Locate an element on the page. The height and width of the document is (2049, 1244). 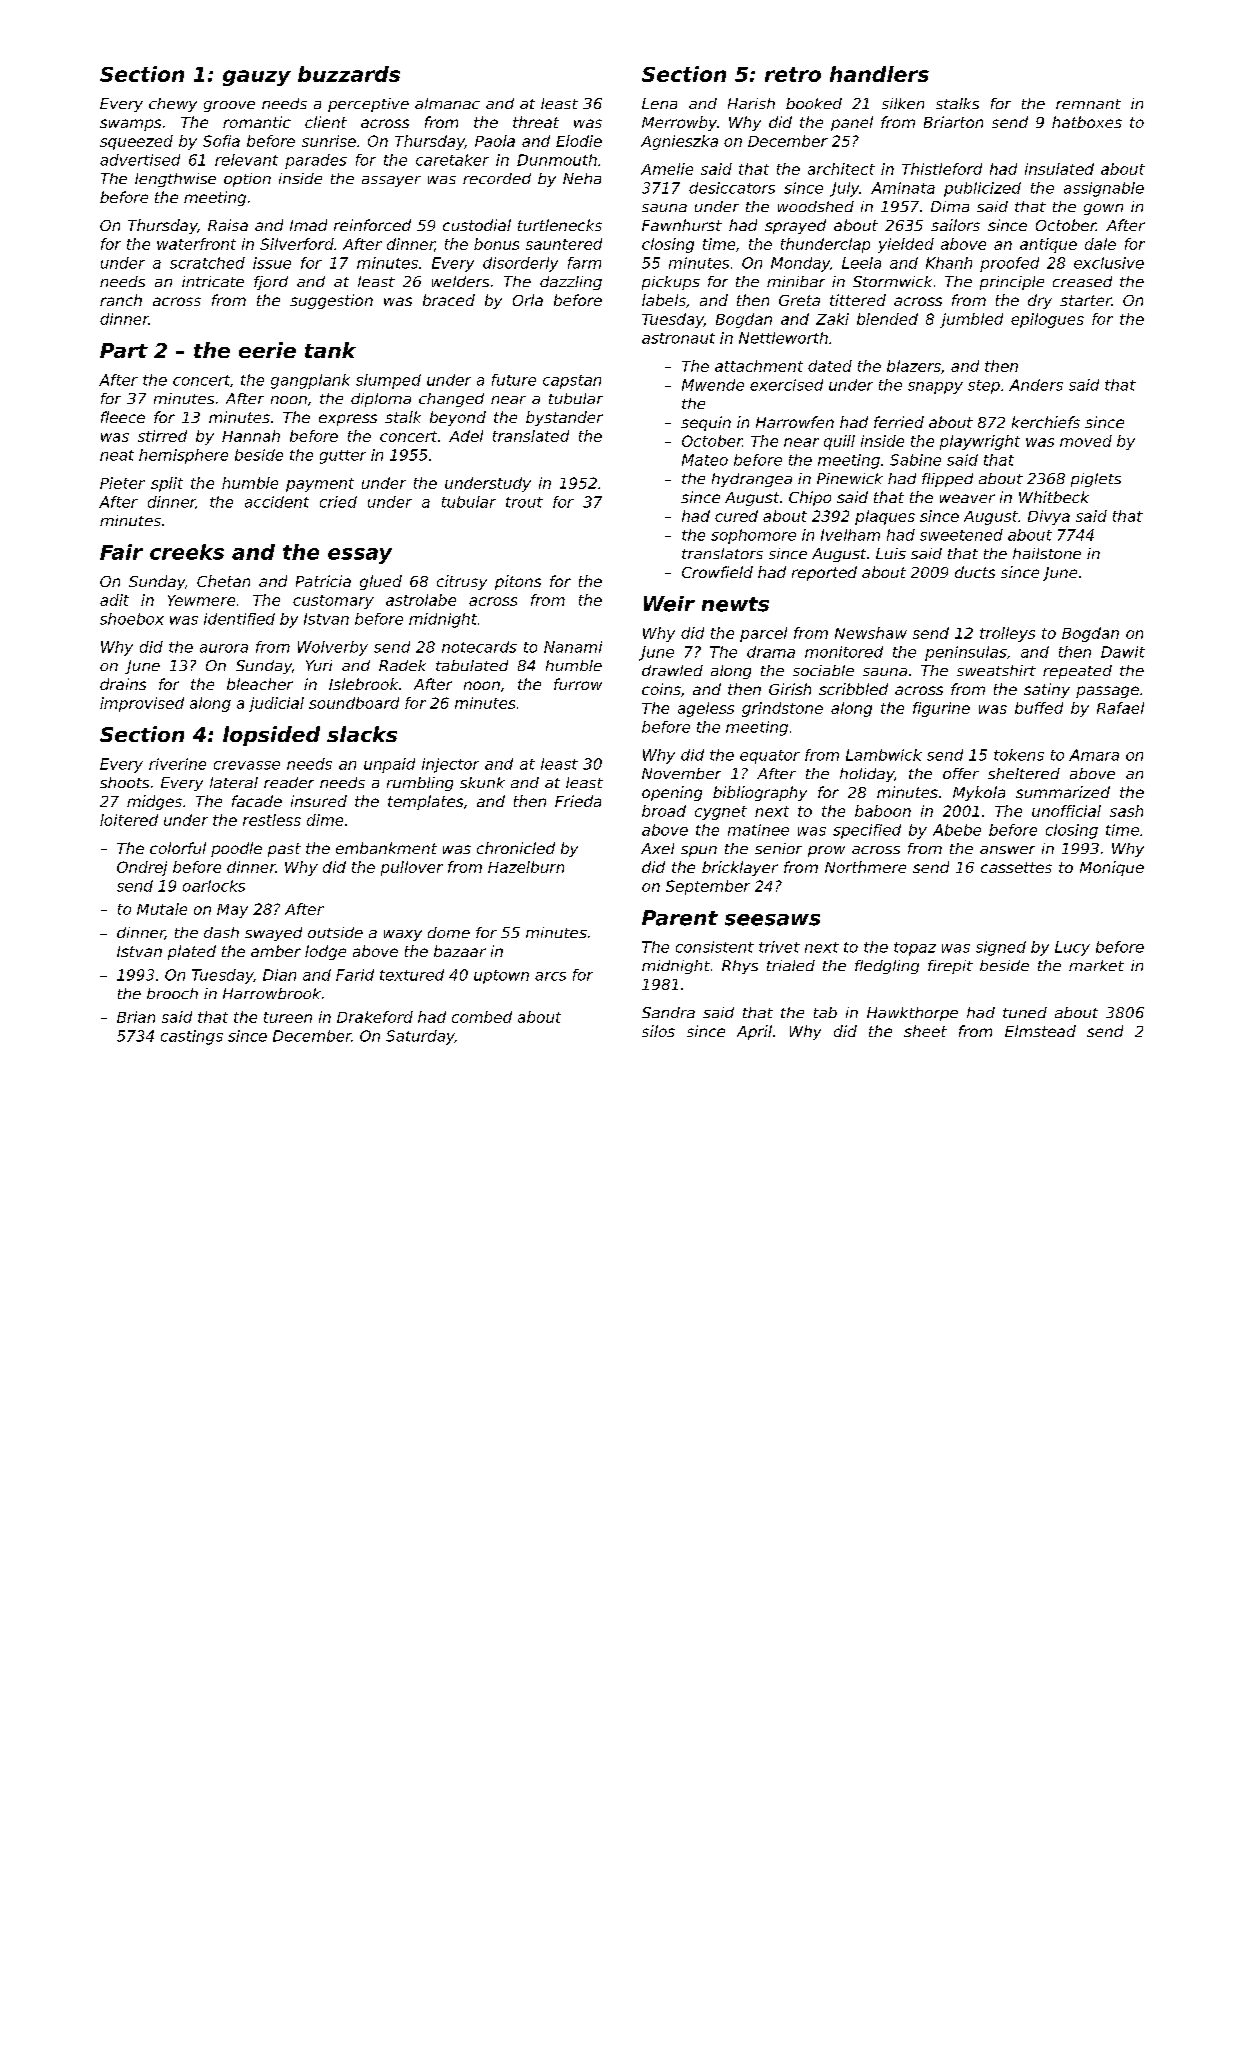
newts is located at coordinates (735, 604).
